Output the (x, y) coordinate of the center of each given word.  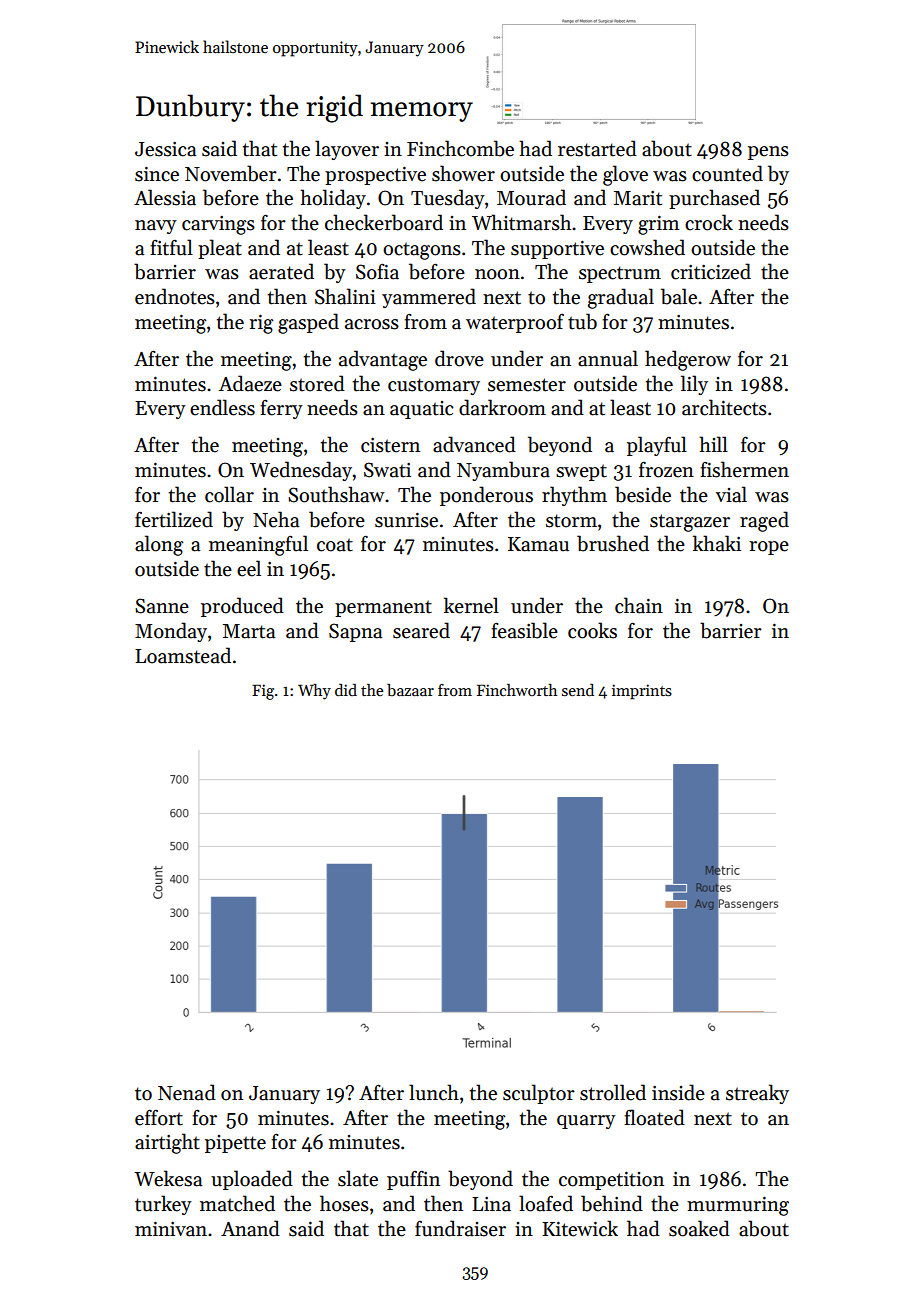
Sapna (355, 632)
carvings (218, 225)
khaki (717, 543)
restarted (597, 148)
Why (314, 692)
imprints (642, 692)
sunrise (406, 520)
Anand (250, 1228)
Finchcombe (460, 148)
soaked (699, 1228)
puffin (413, 1180)
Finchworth (517, 690)
